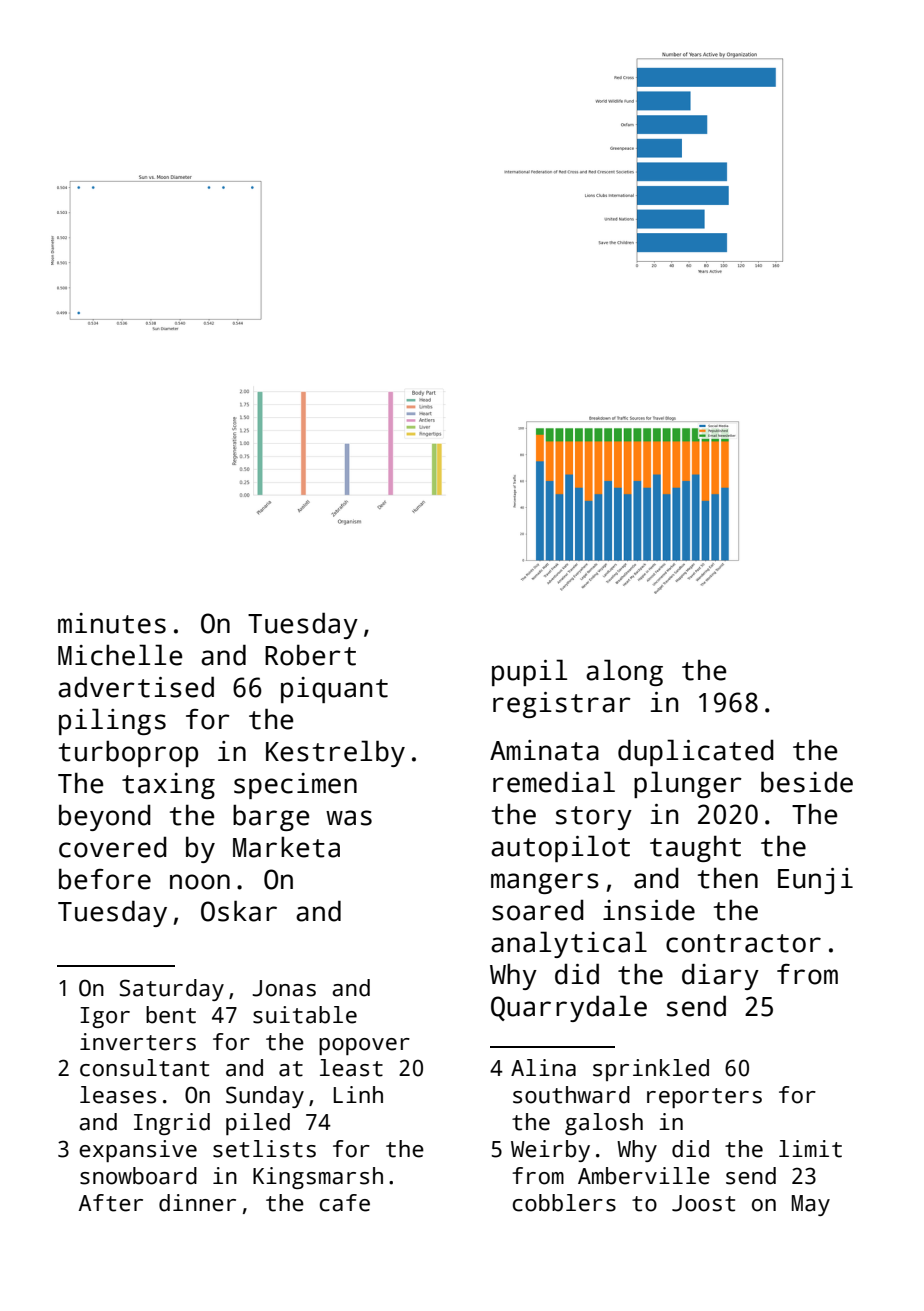 This image has width=924, height=1311. I want to click on beside, so click(807, 782).
